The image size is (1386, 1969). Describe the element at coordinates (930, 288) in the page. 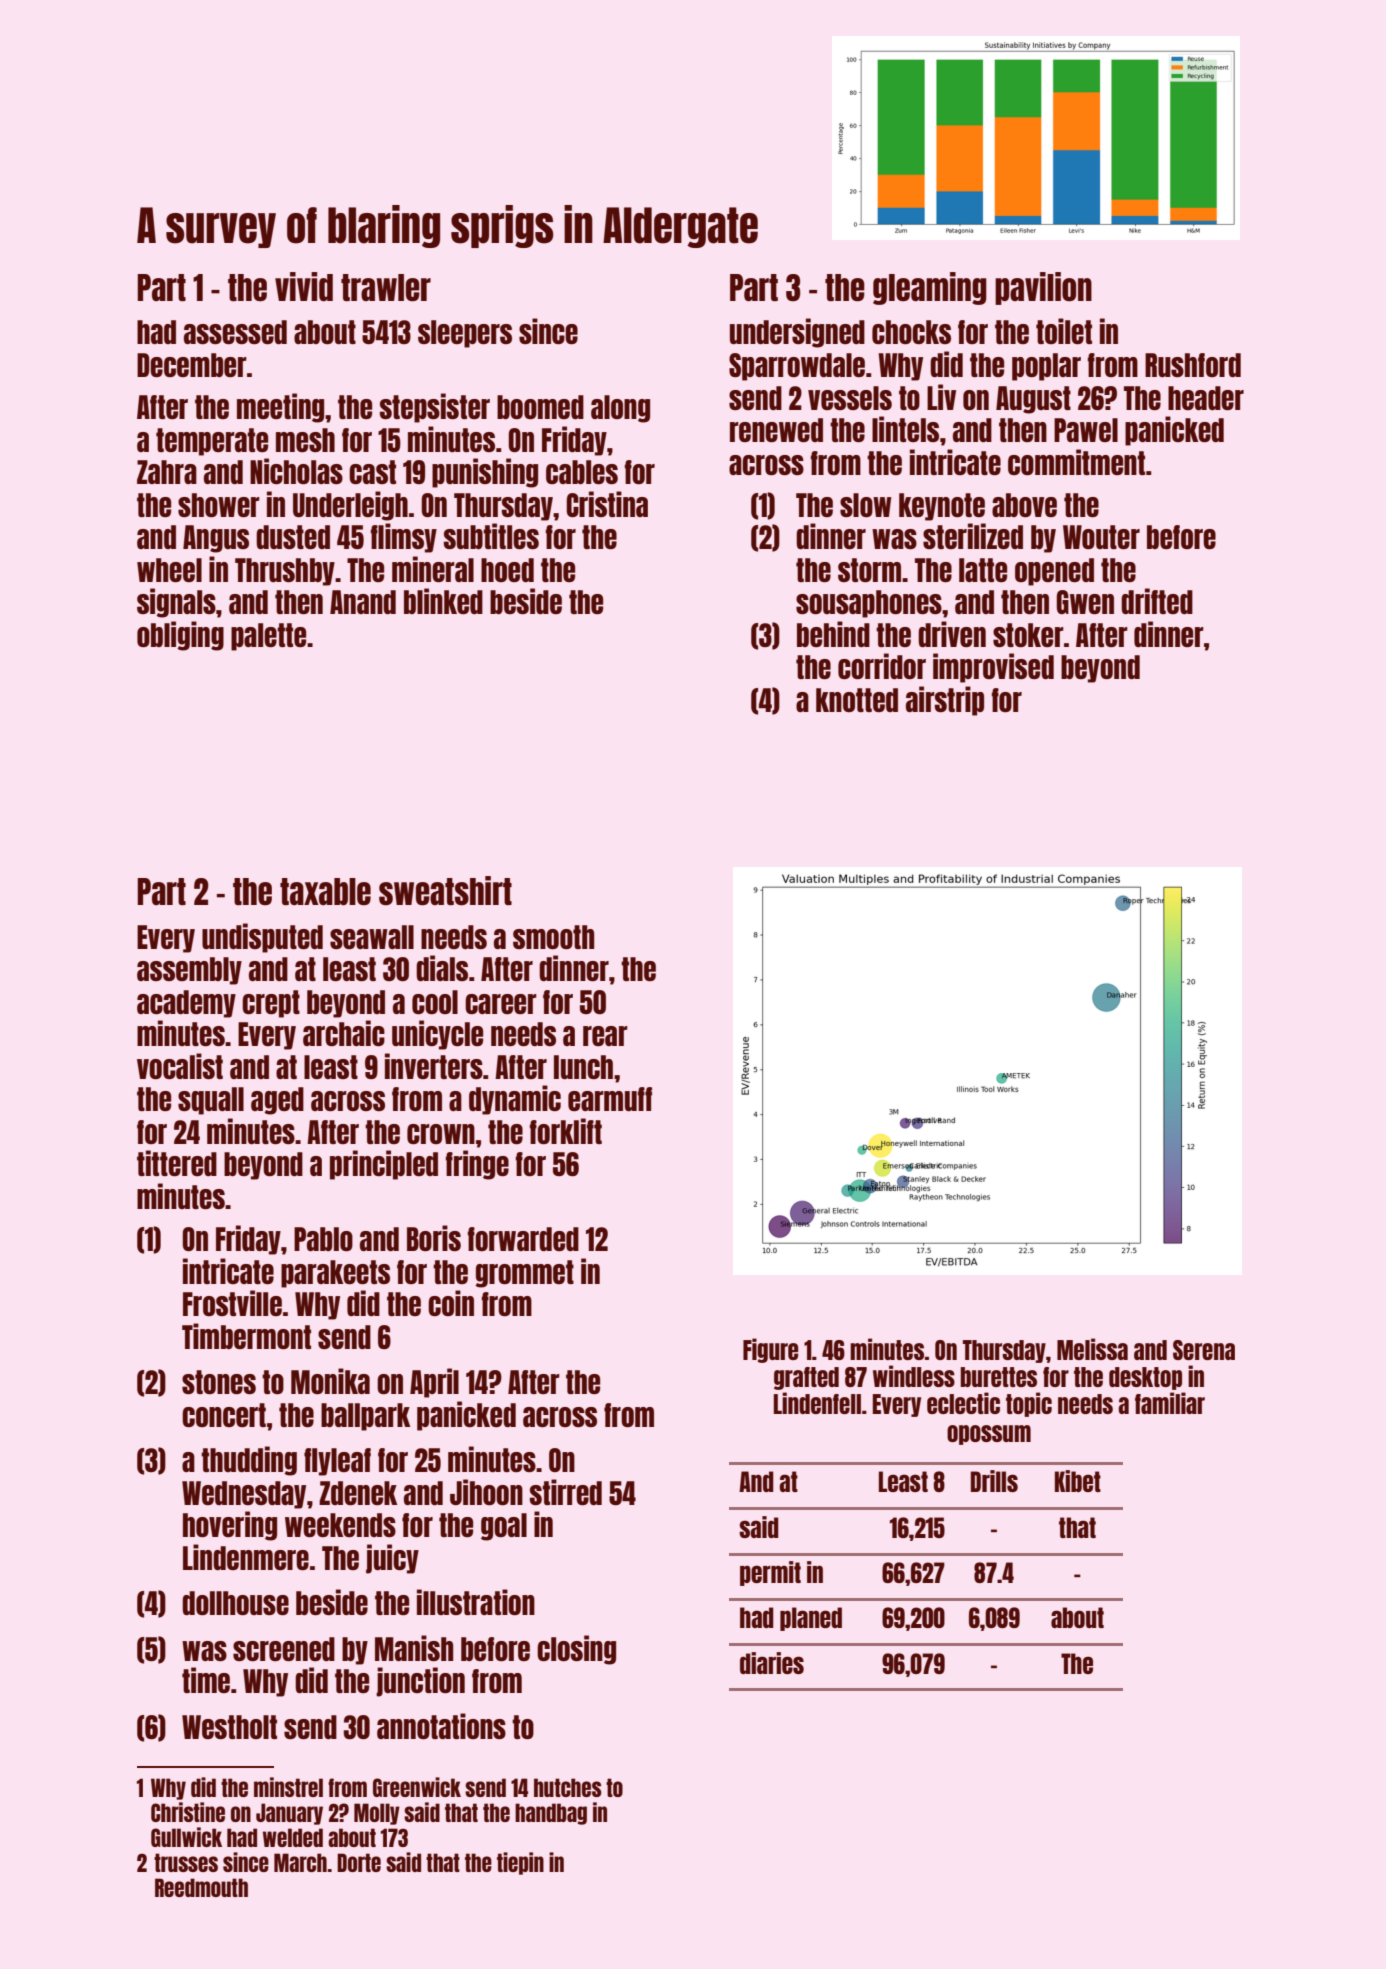

I see `gleaming` at that location.
